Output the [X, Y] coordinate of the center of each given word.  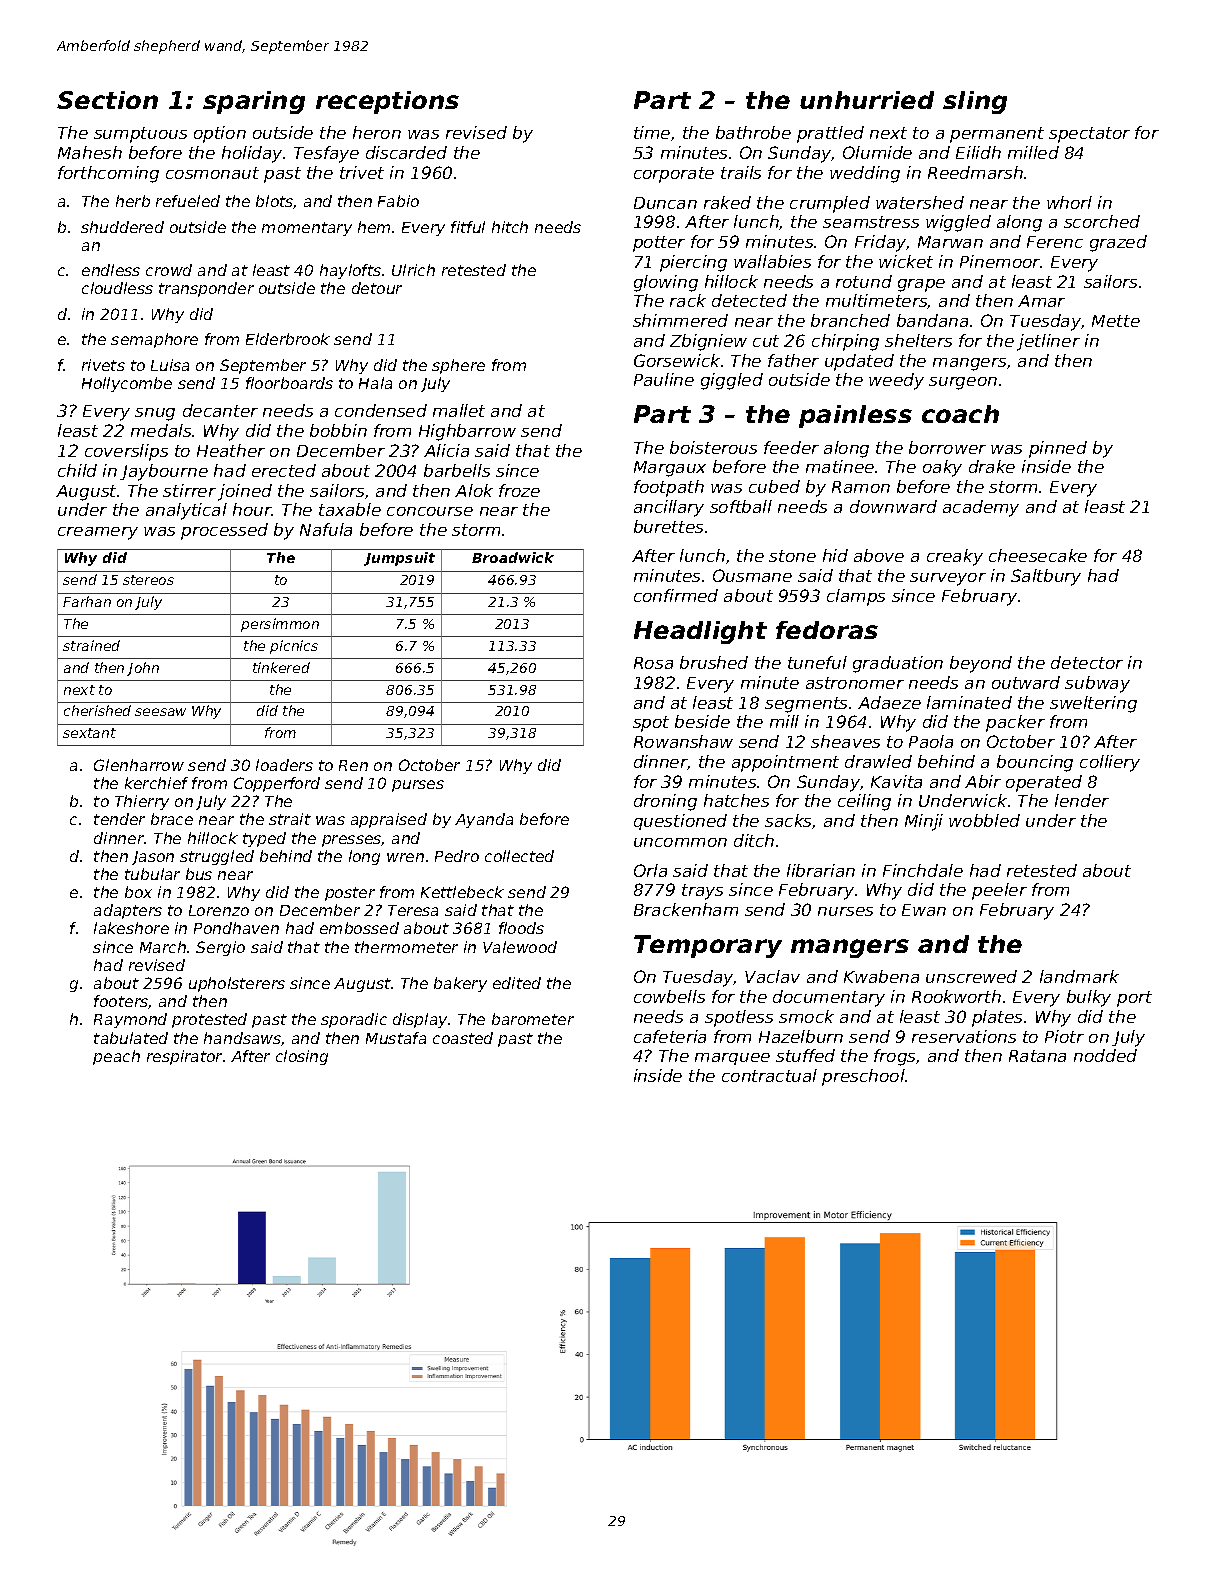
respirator [184, 1057]
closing [302, 1057]
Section [107, 100]
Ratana [1037, 1056]
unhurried [867, 100]
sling [975, 102]
